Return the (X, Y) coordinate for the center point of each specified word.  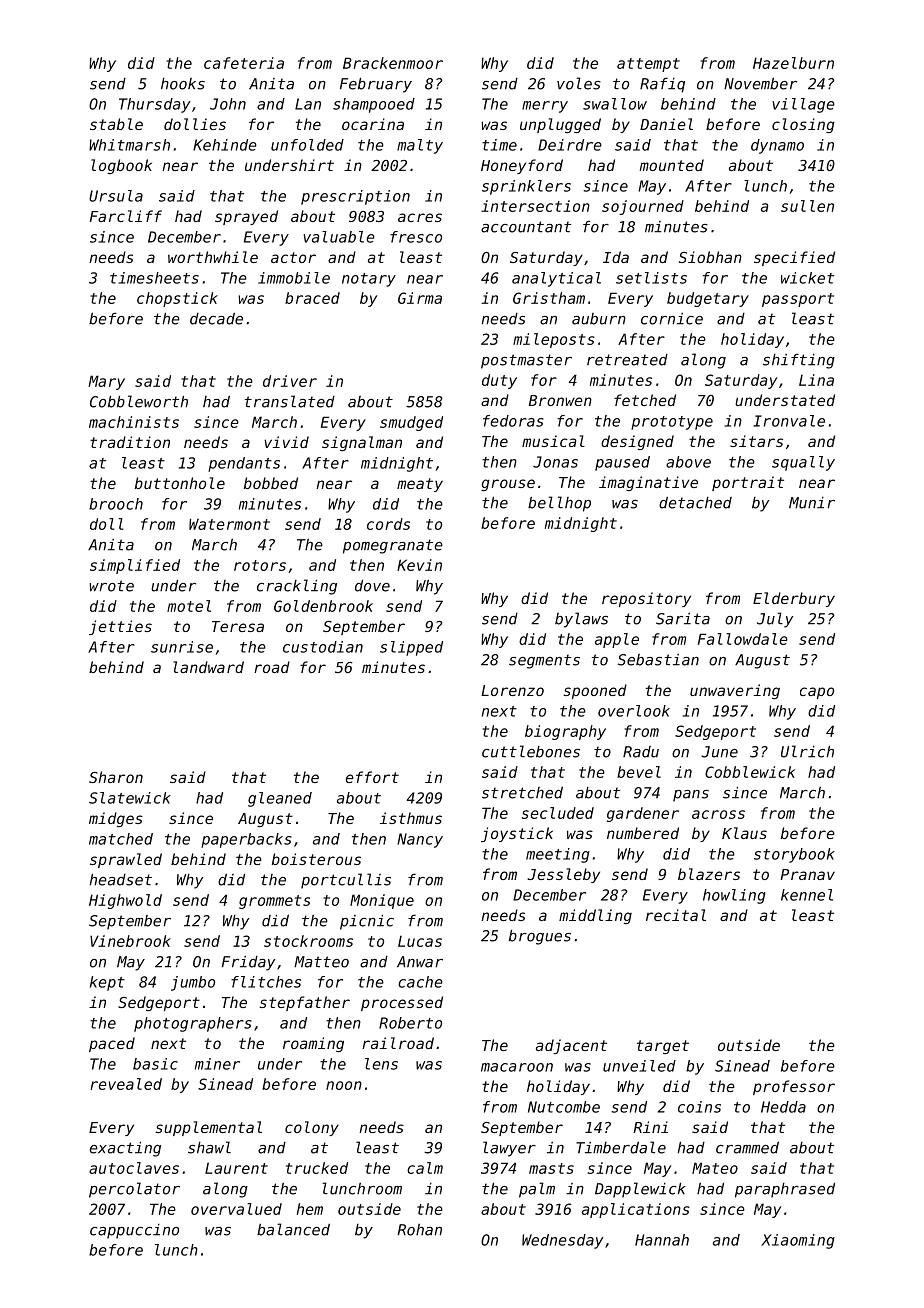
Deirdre (570, 145)
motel (189, 606)
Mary (106, 382)
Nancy (420, 840)
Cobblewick (750, 772)
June (719, 752)
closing (803, 125)
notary (369, 280)
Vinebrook (130, 941)
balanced (293, 1229)
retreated (627, 360)
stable (116, 124)
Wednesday (563, 1241)
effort (372, 777)
